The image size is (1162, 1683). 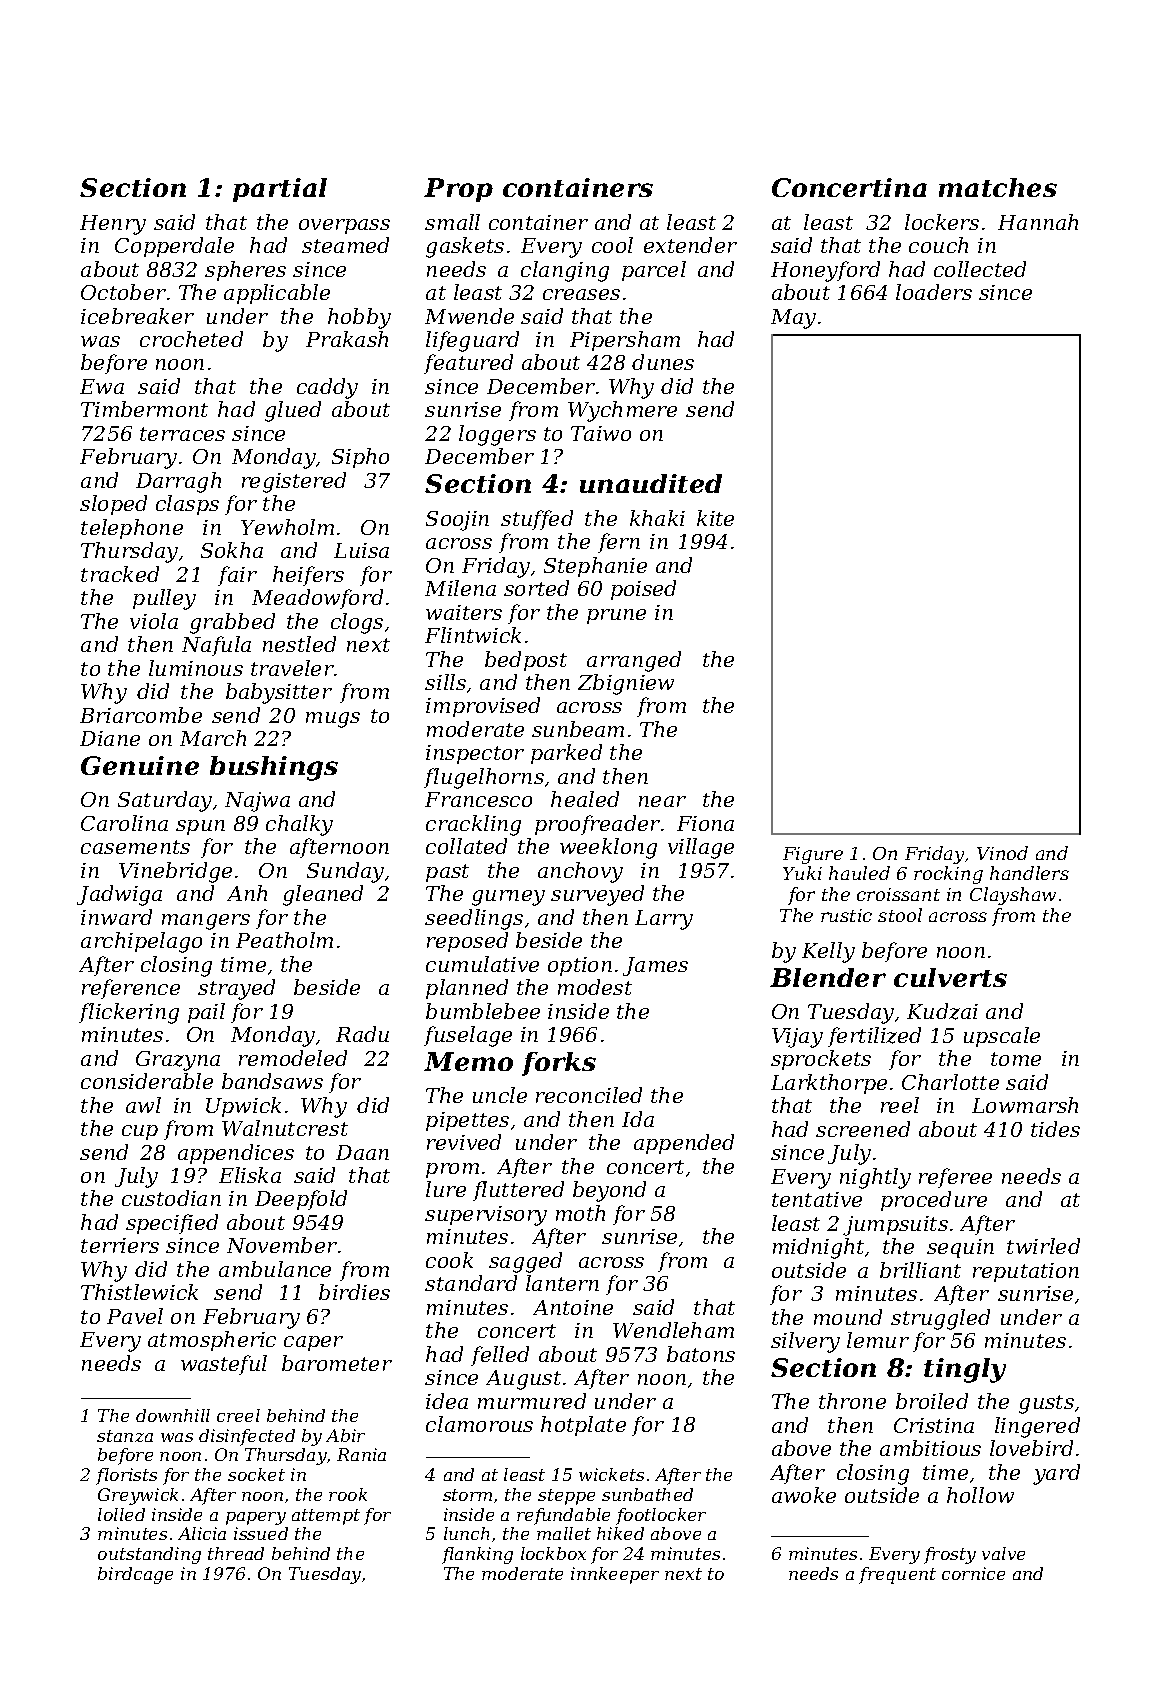 I want to click on matches, so click(x=998, y=187).
